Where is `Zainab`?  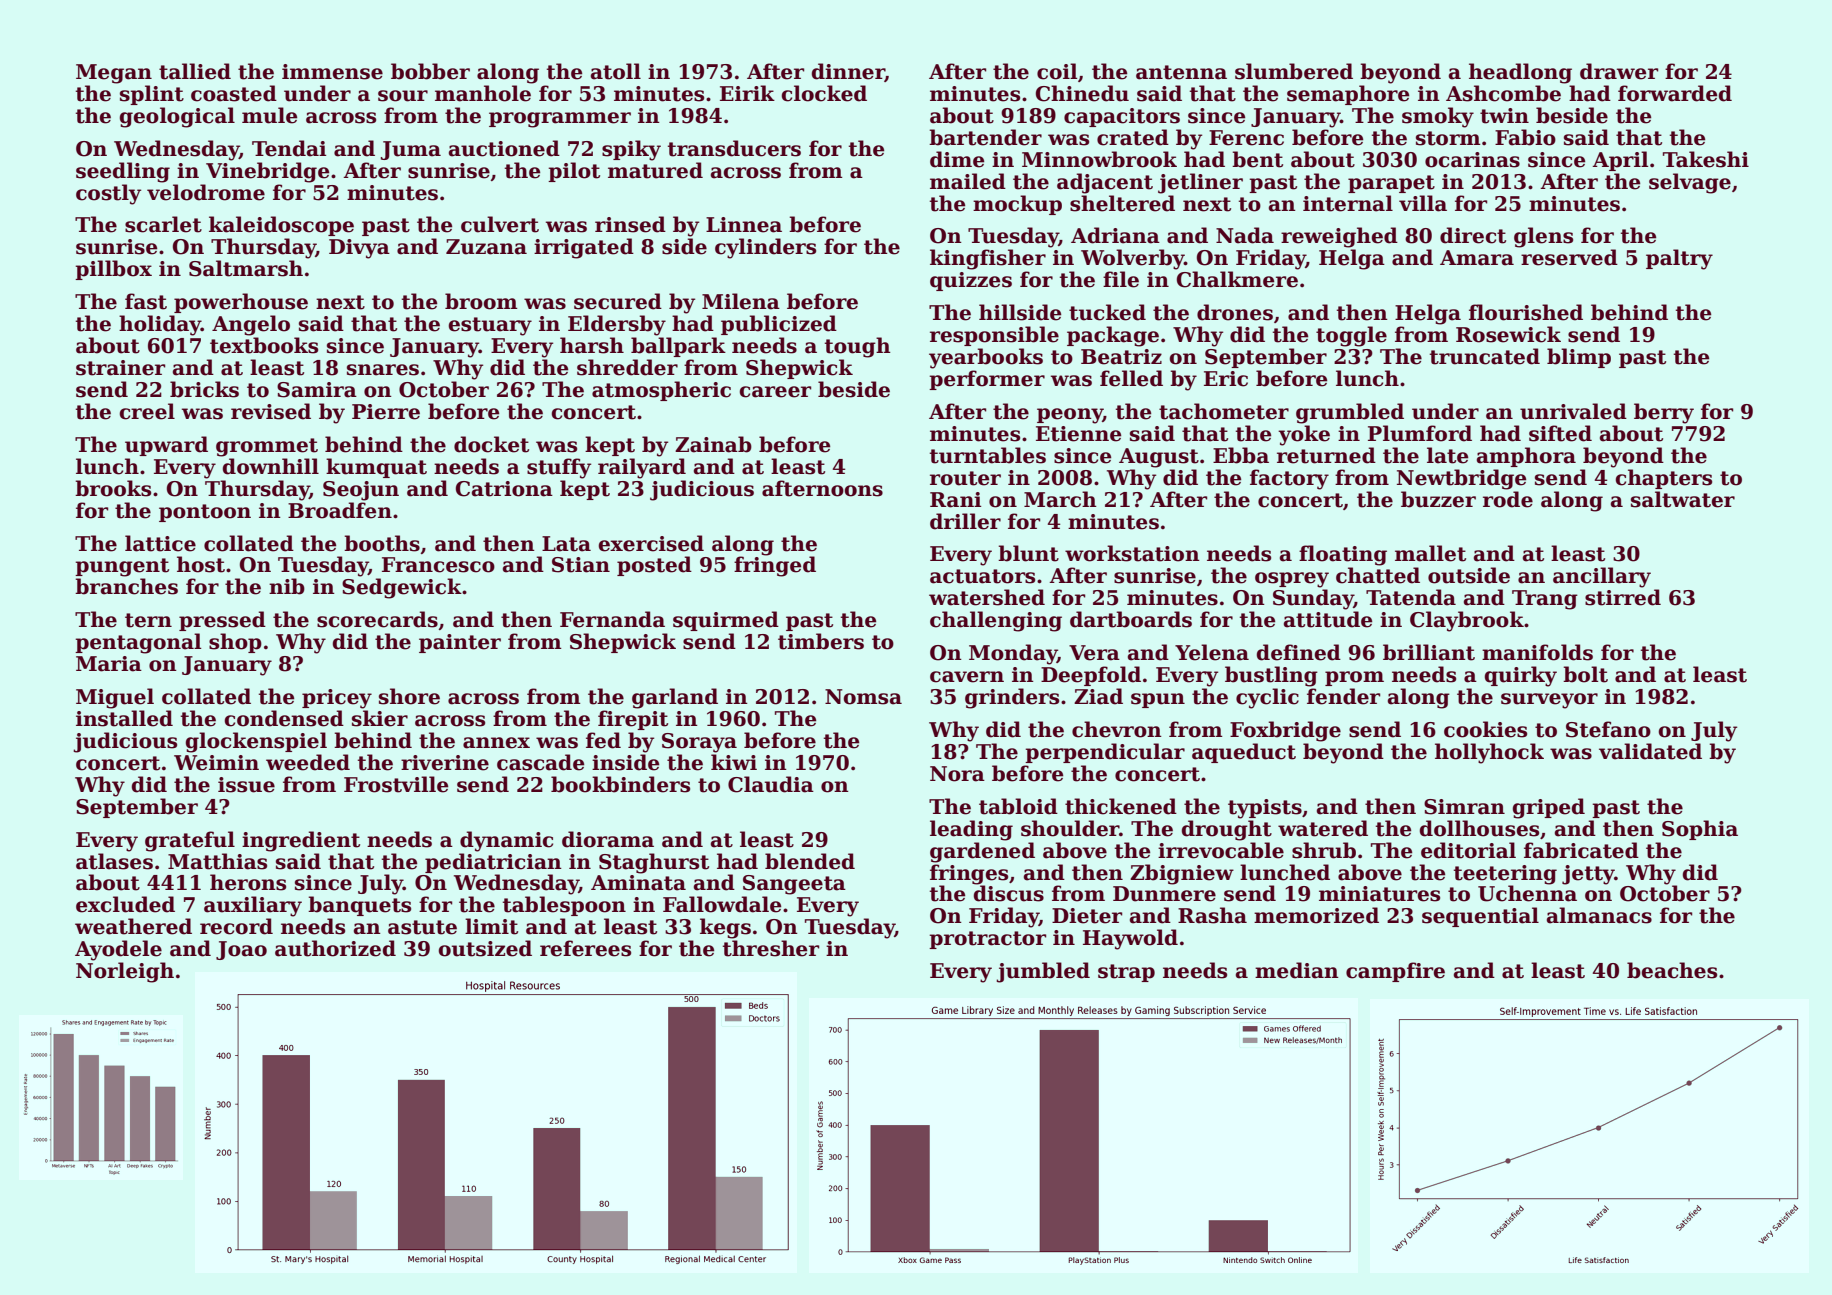 Zainab is located at coordinates (713, 444).
